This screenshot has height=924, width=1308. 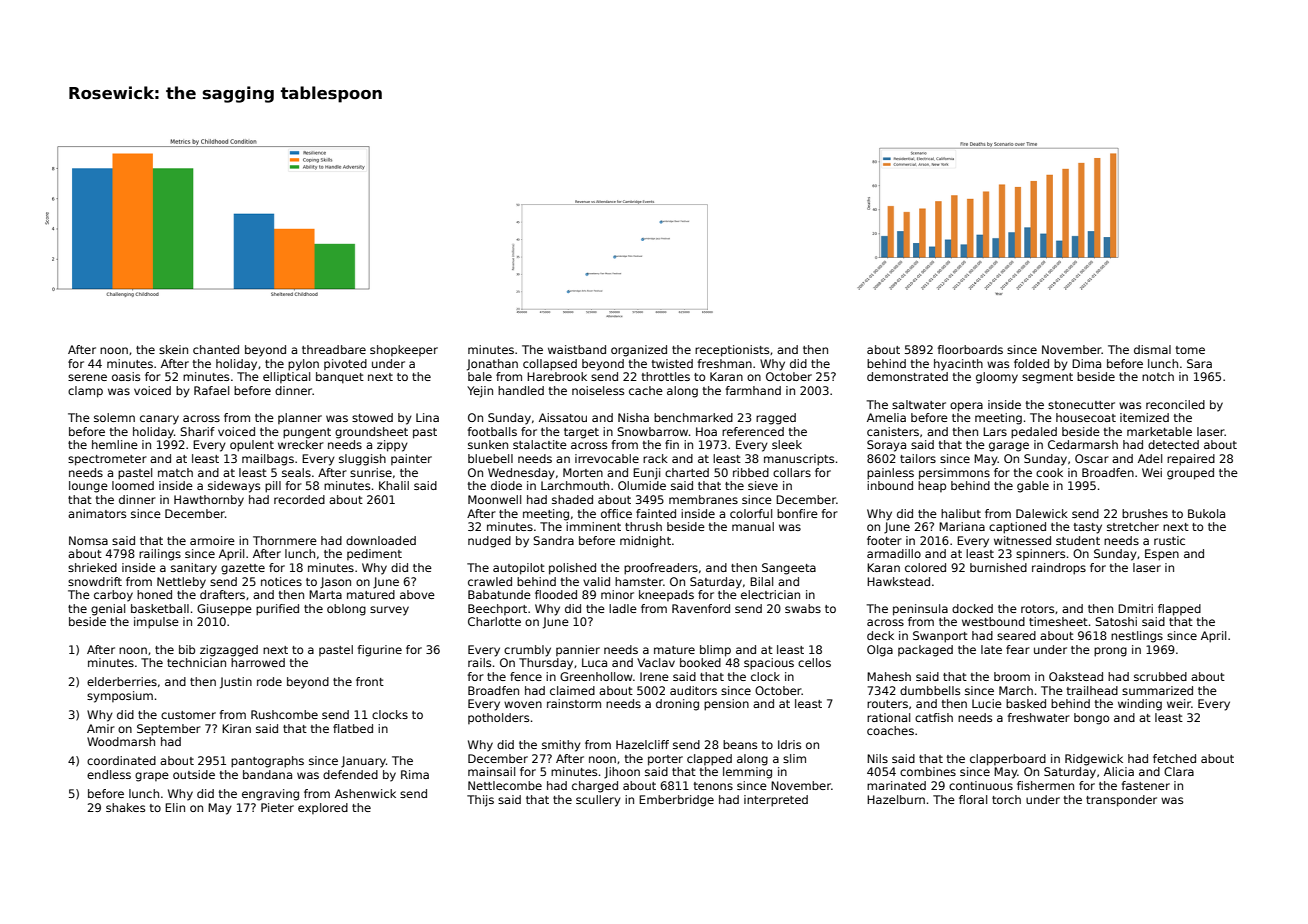 I want to click on scrubbed, so click(x=1160, y=676).
